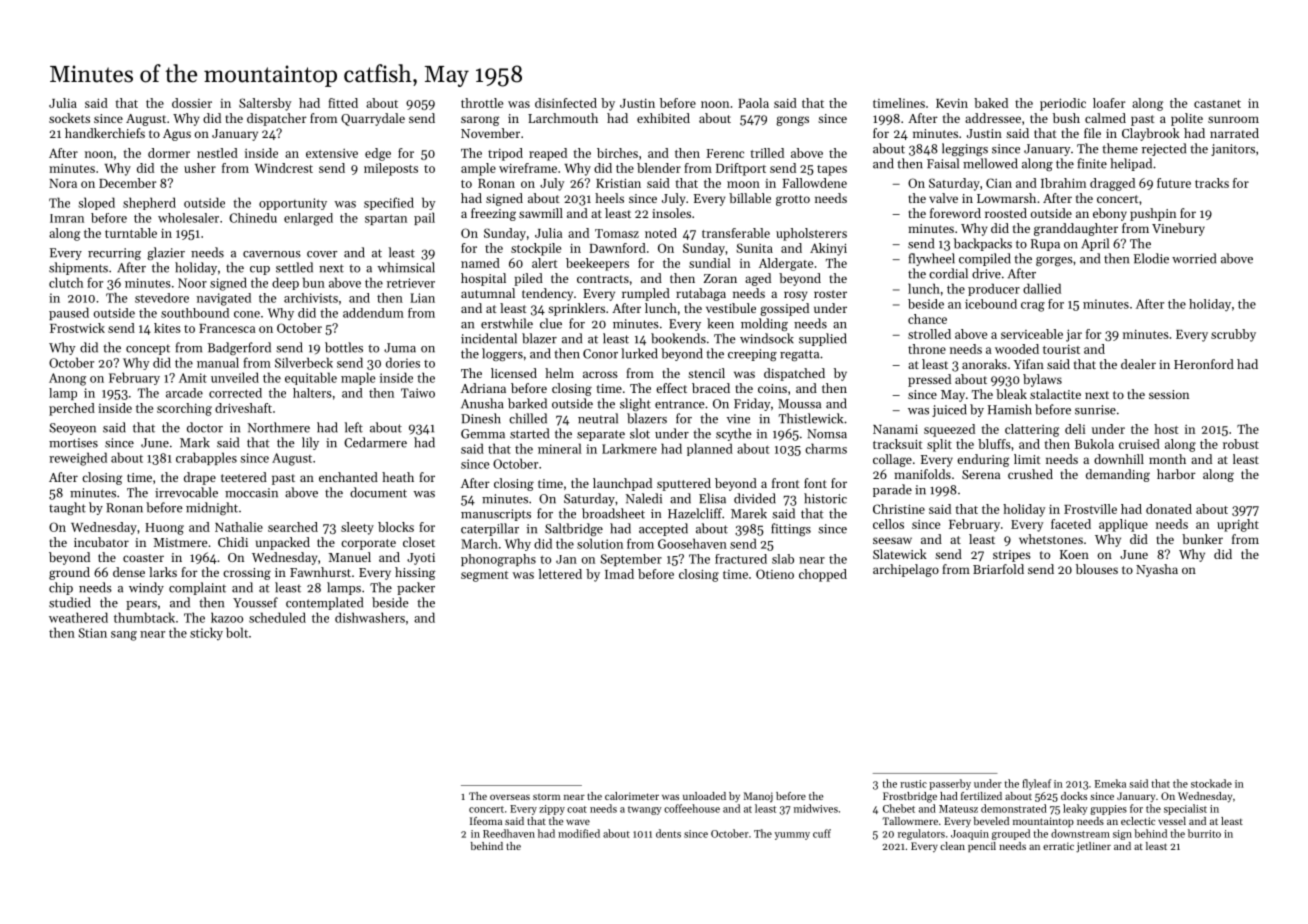 The height and width of the image is (924, 1308). Describe the element at coordinates (344, 347) in the image. I see `bottles` at that location.
